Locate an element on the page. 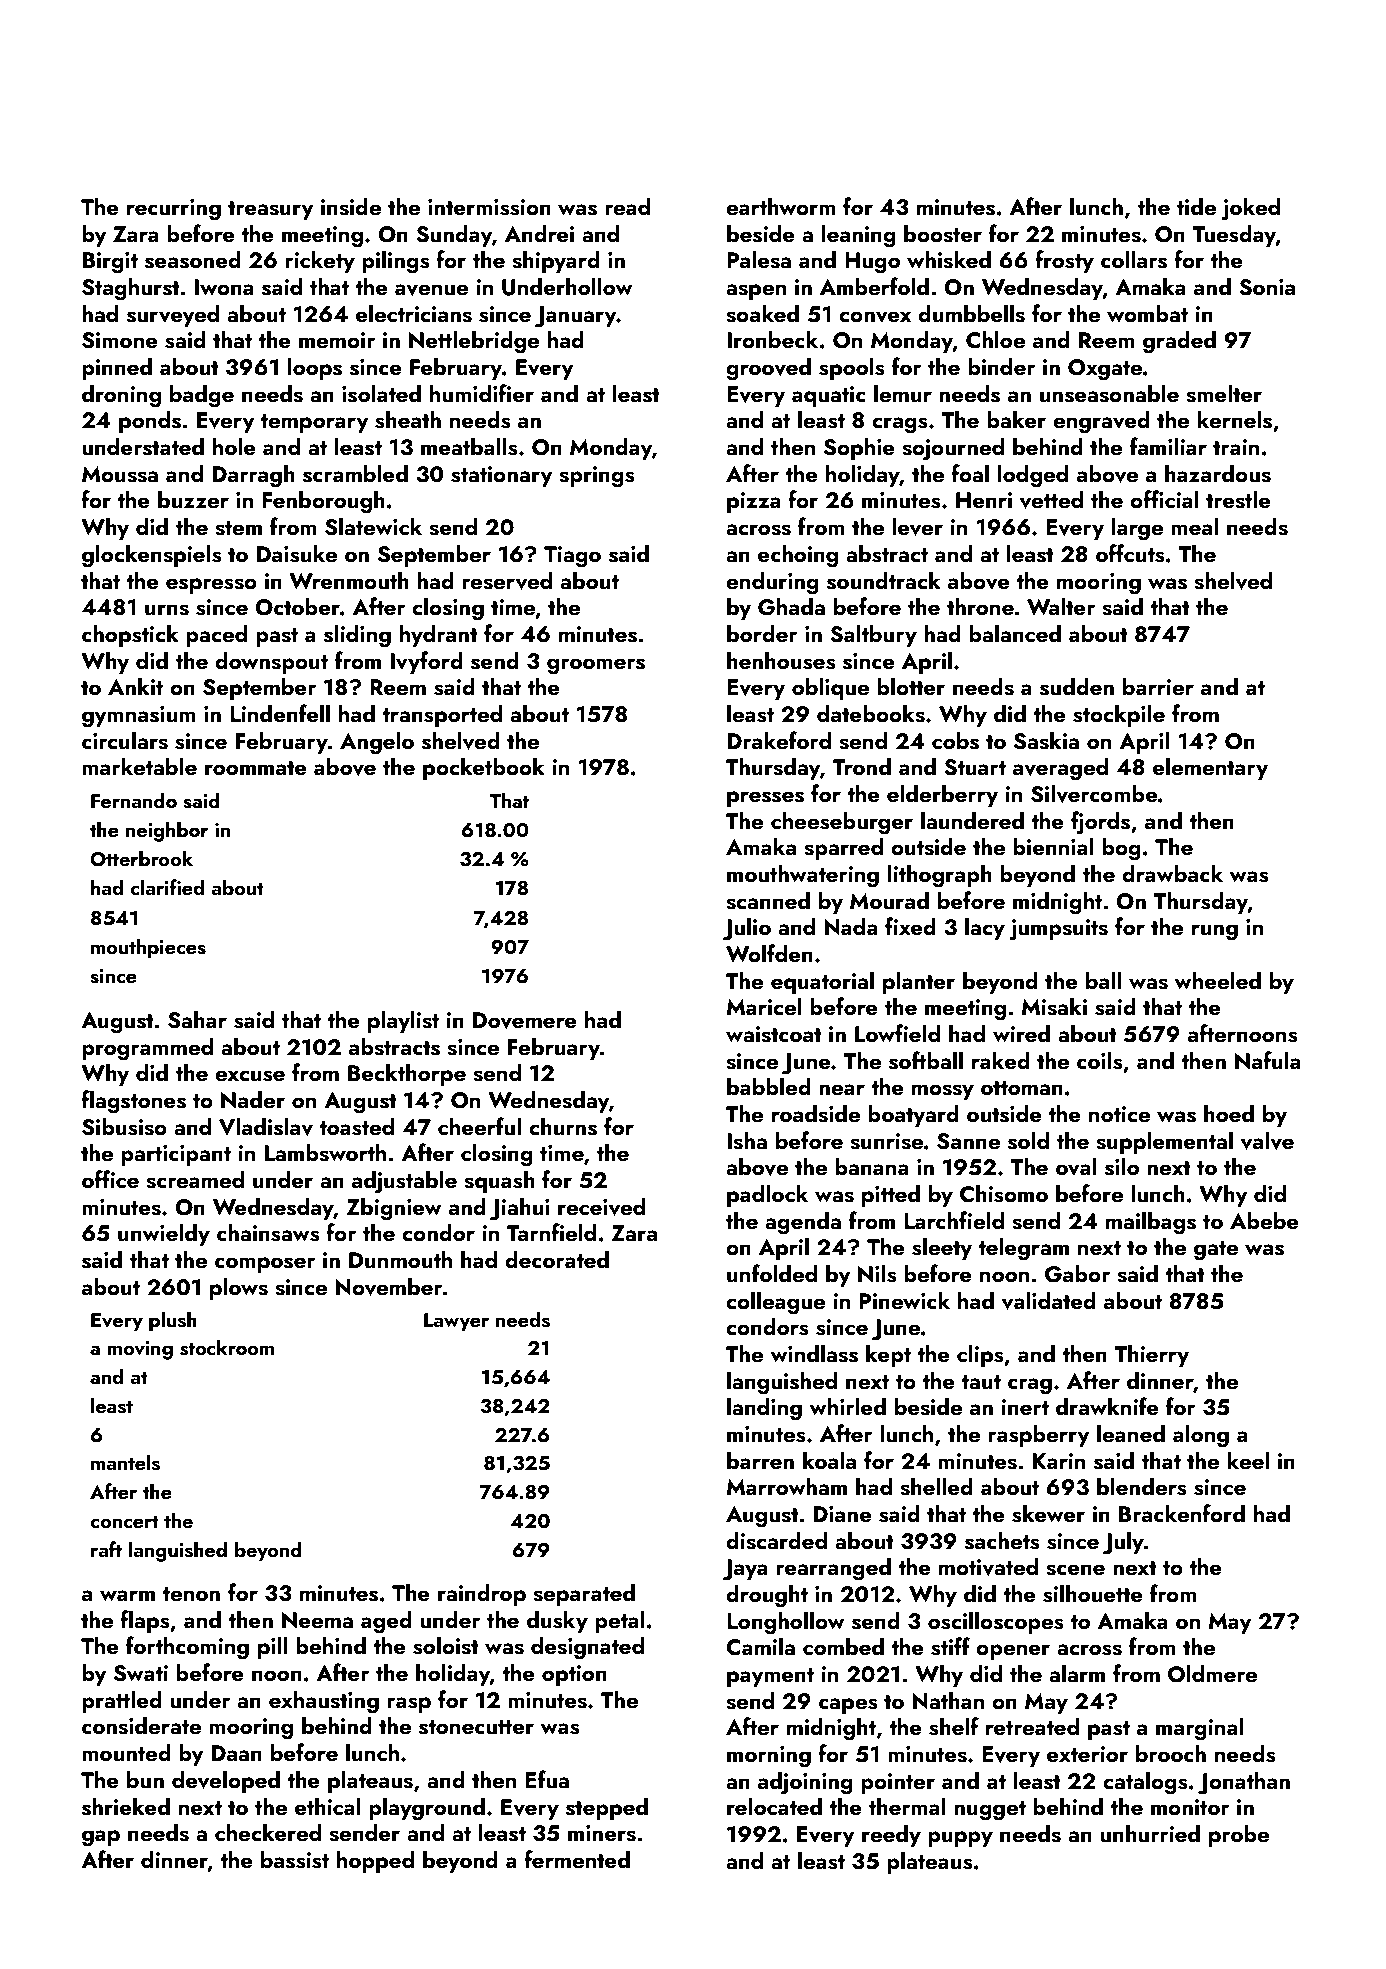 This image has width=1386, height=1969. gap is located at coordinates (101, 1838).
